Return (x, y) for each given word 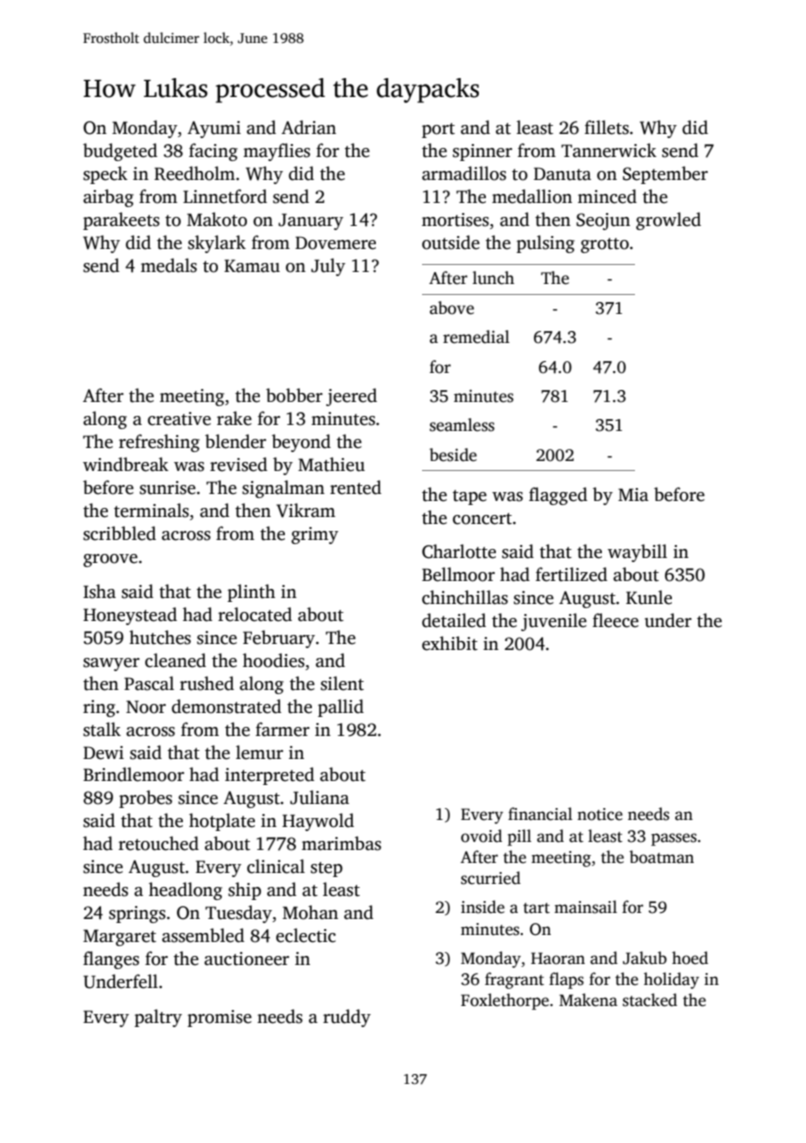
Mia (633, 494)
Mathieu (331, 464)
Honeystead (130, 616)
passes (674, 839)
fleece (616, 620)
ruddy (347, 1018)
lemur (259, 752)
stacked (650, 1000)
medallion (532, 196)
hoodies (274, 660)
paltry (158, 1018)
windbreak (125, 464)
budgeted (120, 152)
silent (342, 683)
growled (668, 221)
